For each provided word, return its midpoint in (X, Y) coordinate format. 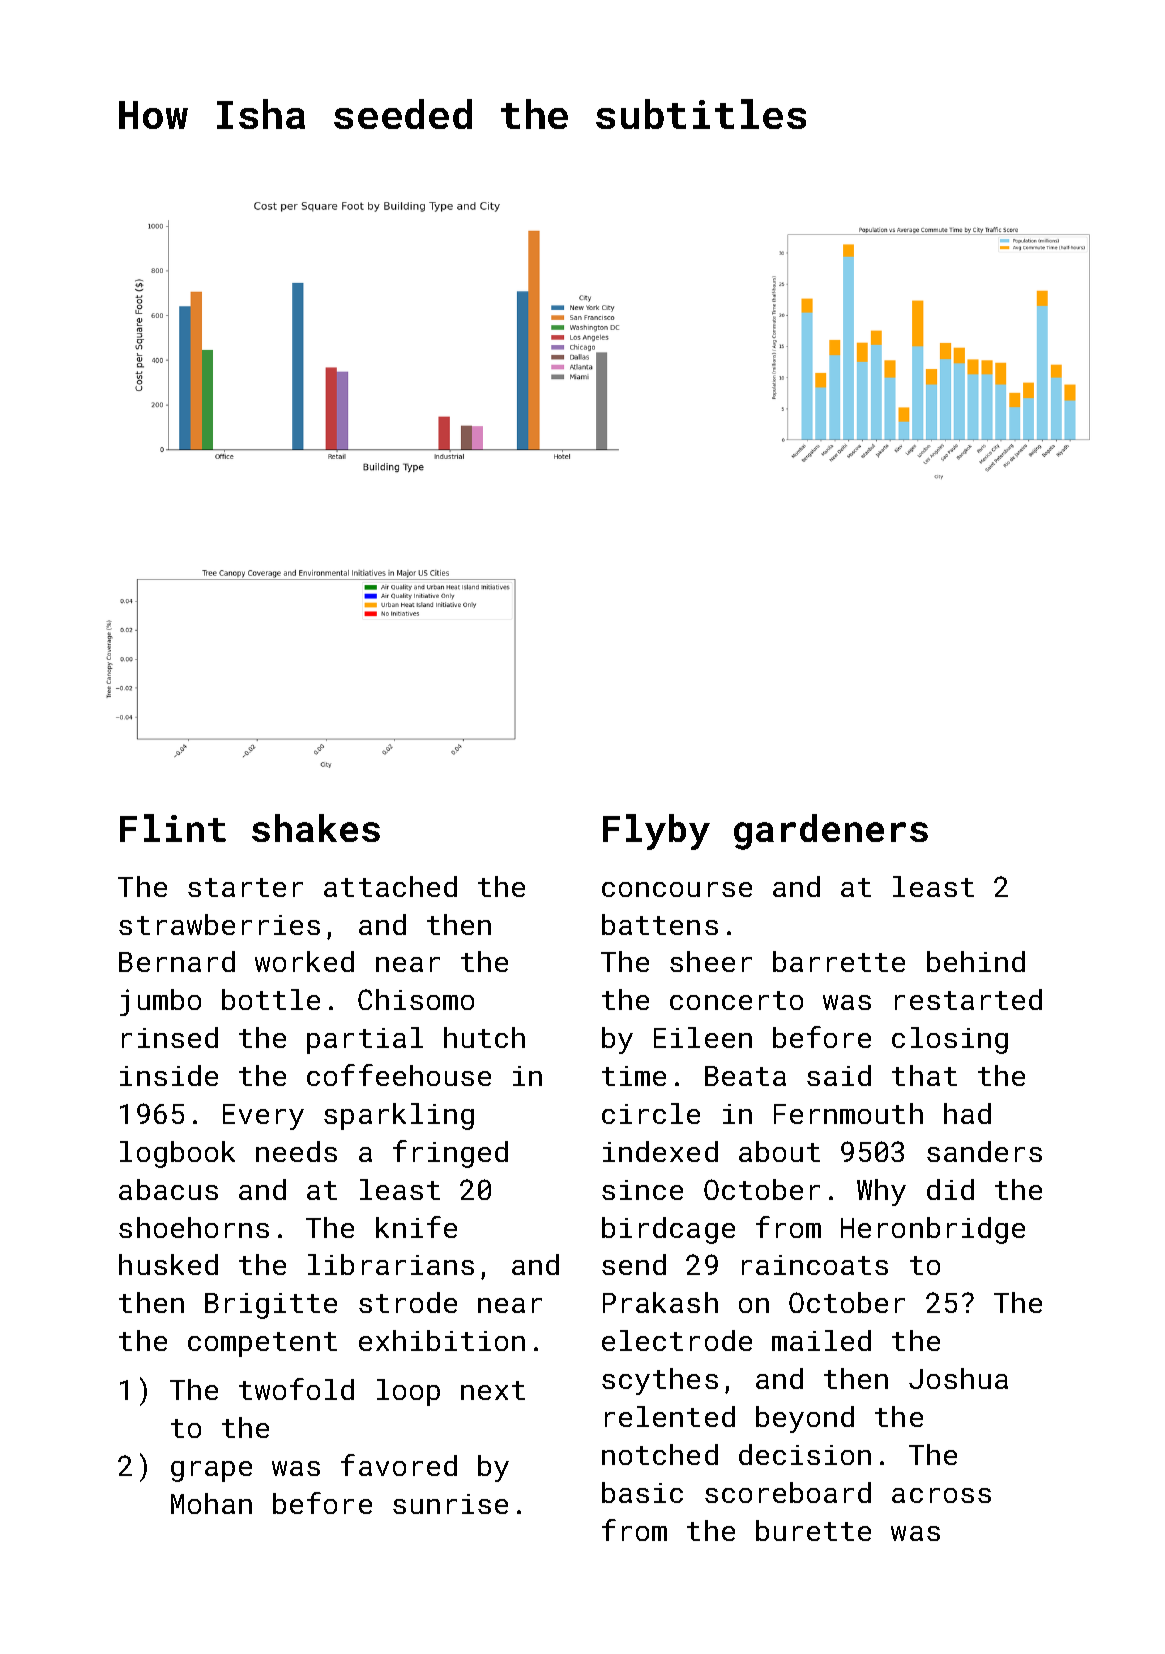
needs (296, 1151)
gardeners (831, 832)
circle (651, 1113)
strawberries (219, 924)
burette (813, 1530)
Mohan (211, 1503)
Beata (745, 1076)
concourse (677, 889)
